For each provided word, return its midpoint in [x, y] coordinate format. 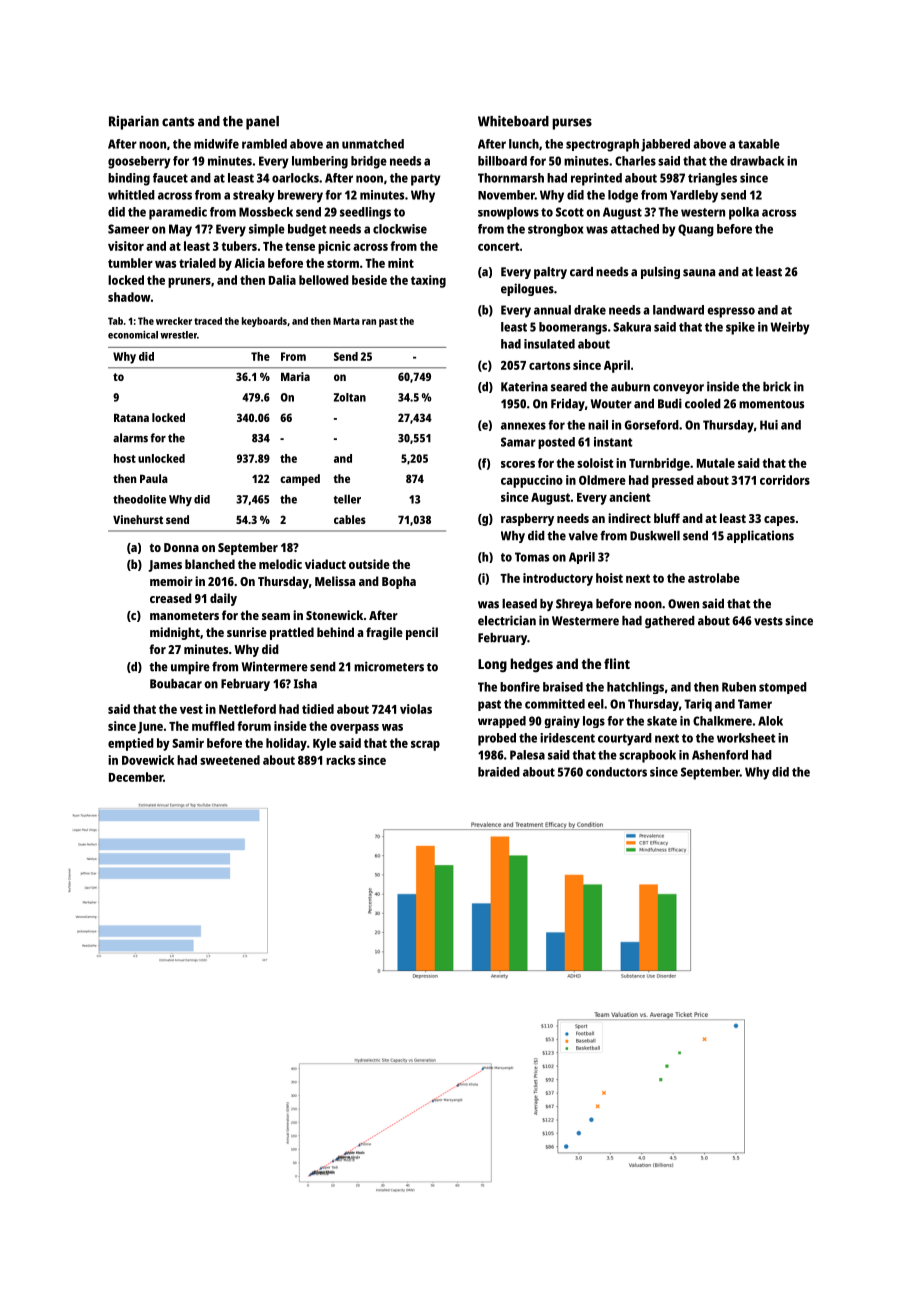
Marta [346, 321]
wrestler [178, 335]
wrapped [502, 722]
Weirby [789, 328]
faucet [170, 178]
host [125, 458]
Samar [518, 442]
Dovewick [148, 760]
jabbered [665, 145]
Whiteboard [513, 121]
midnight [175, 633]
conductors [616, 772]
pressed [673, 481]
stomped [783, 688]
